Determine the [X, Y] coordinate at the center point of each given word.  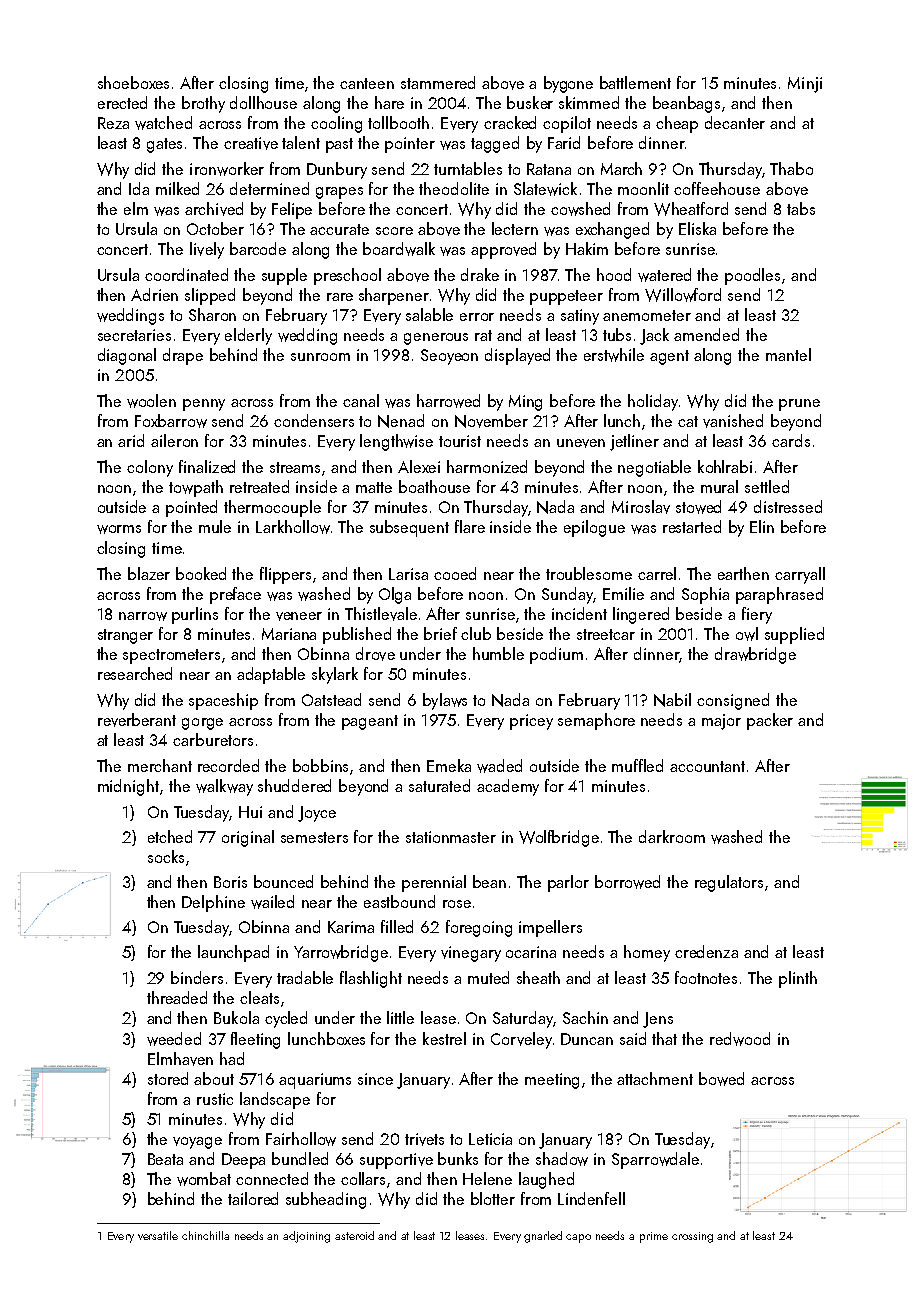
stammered [438, 82]
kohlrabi [725, 466]
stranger [125, 636]
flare [470, 526]
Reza [113, 123]
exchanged [612, 230]
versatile [158, 1235]
